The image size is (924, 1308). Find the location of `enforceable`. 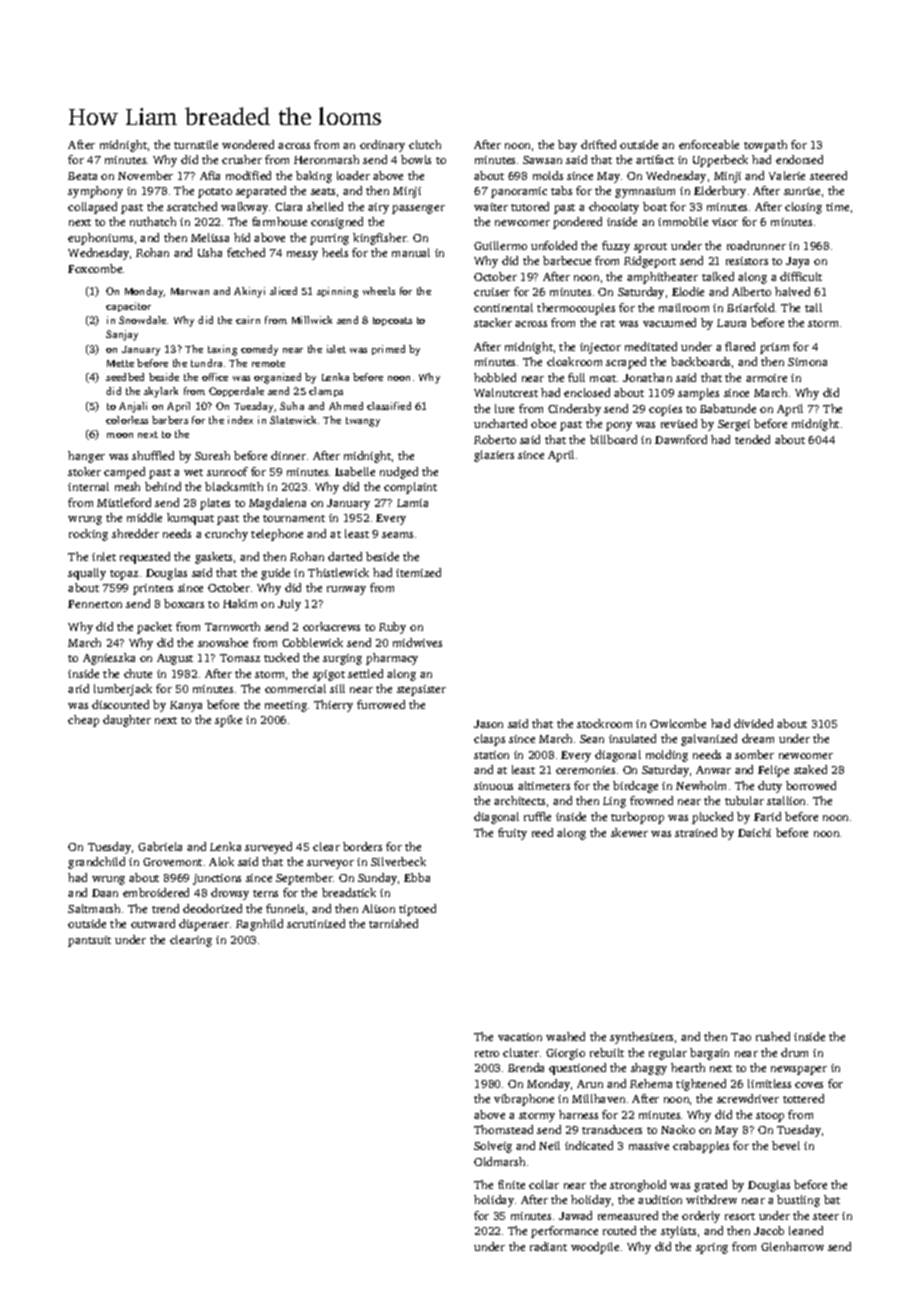

enforceable is located at coordinates (709, 144).
